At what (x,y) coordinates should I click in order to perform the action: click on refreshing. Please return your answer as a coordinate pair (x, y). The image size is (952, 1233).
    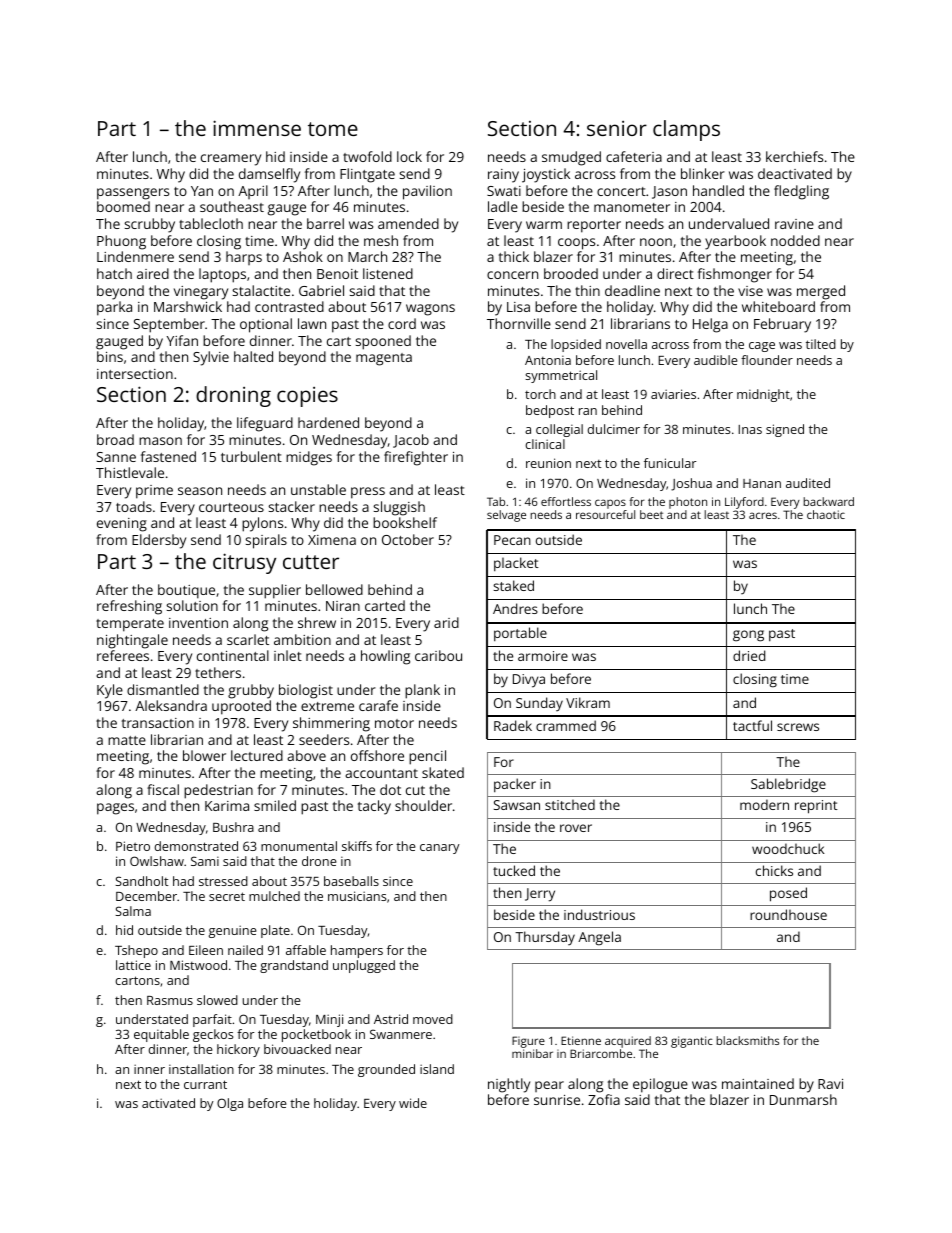
    Looking at the image, I should click on (129, 607).
